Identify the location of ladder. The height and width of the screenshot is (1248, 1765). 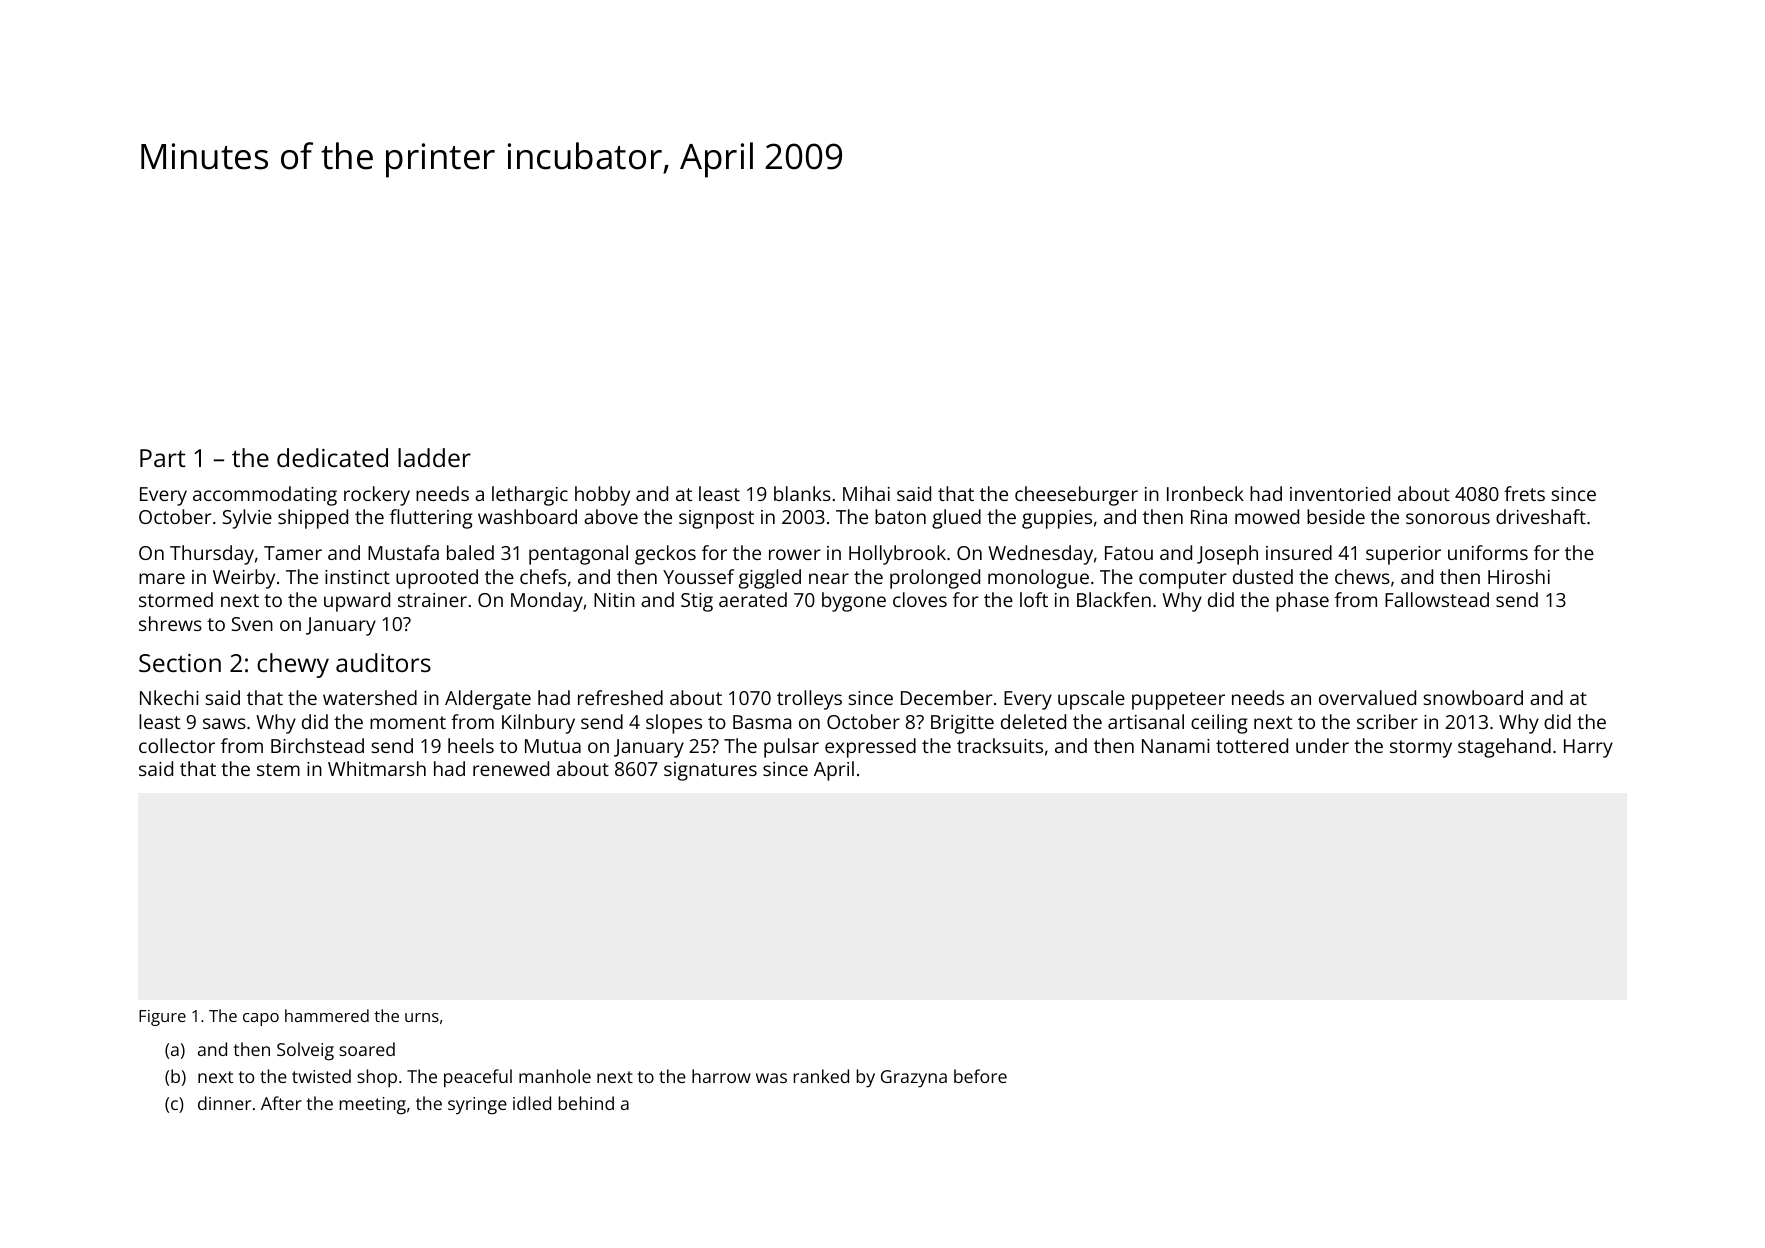
(434, 457).
